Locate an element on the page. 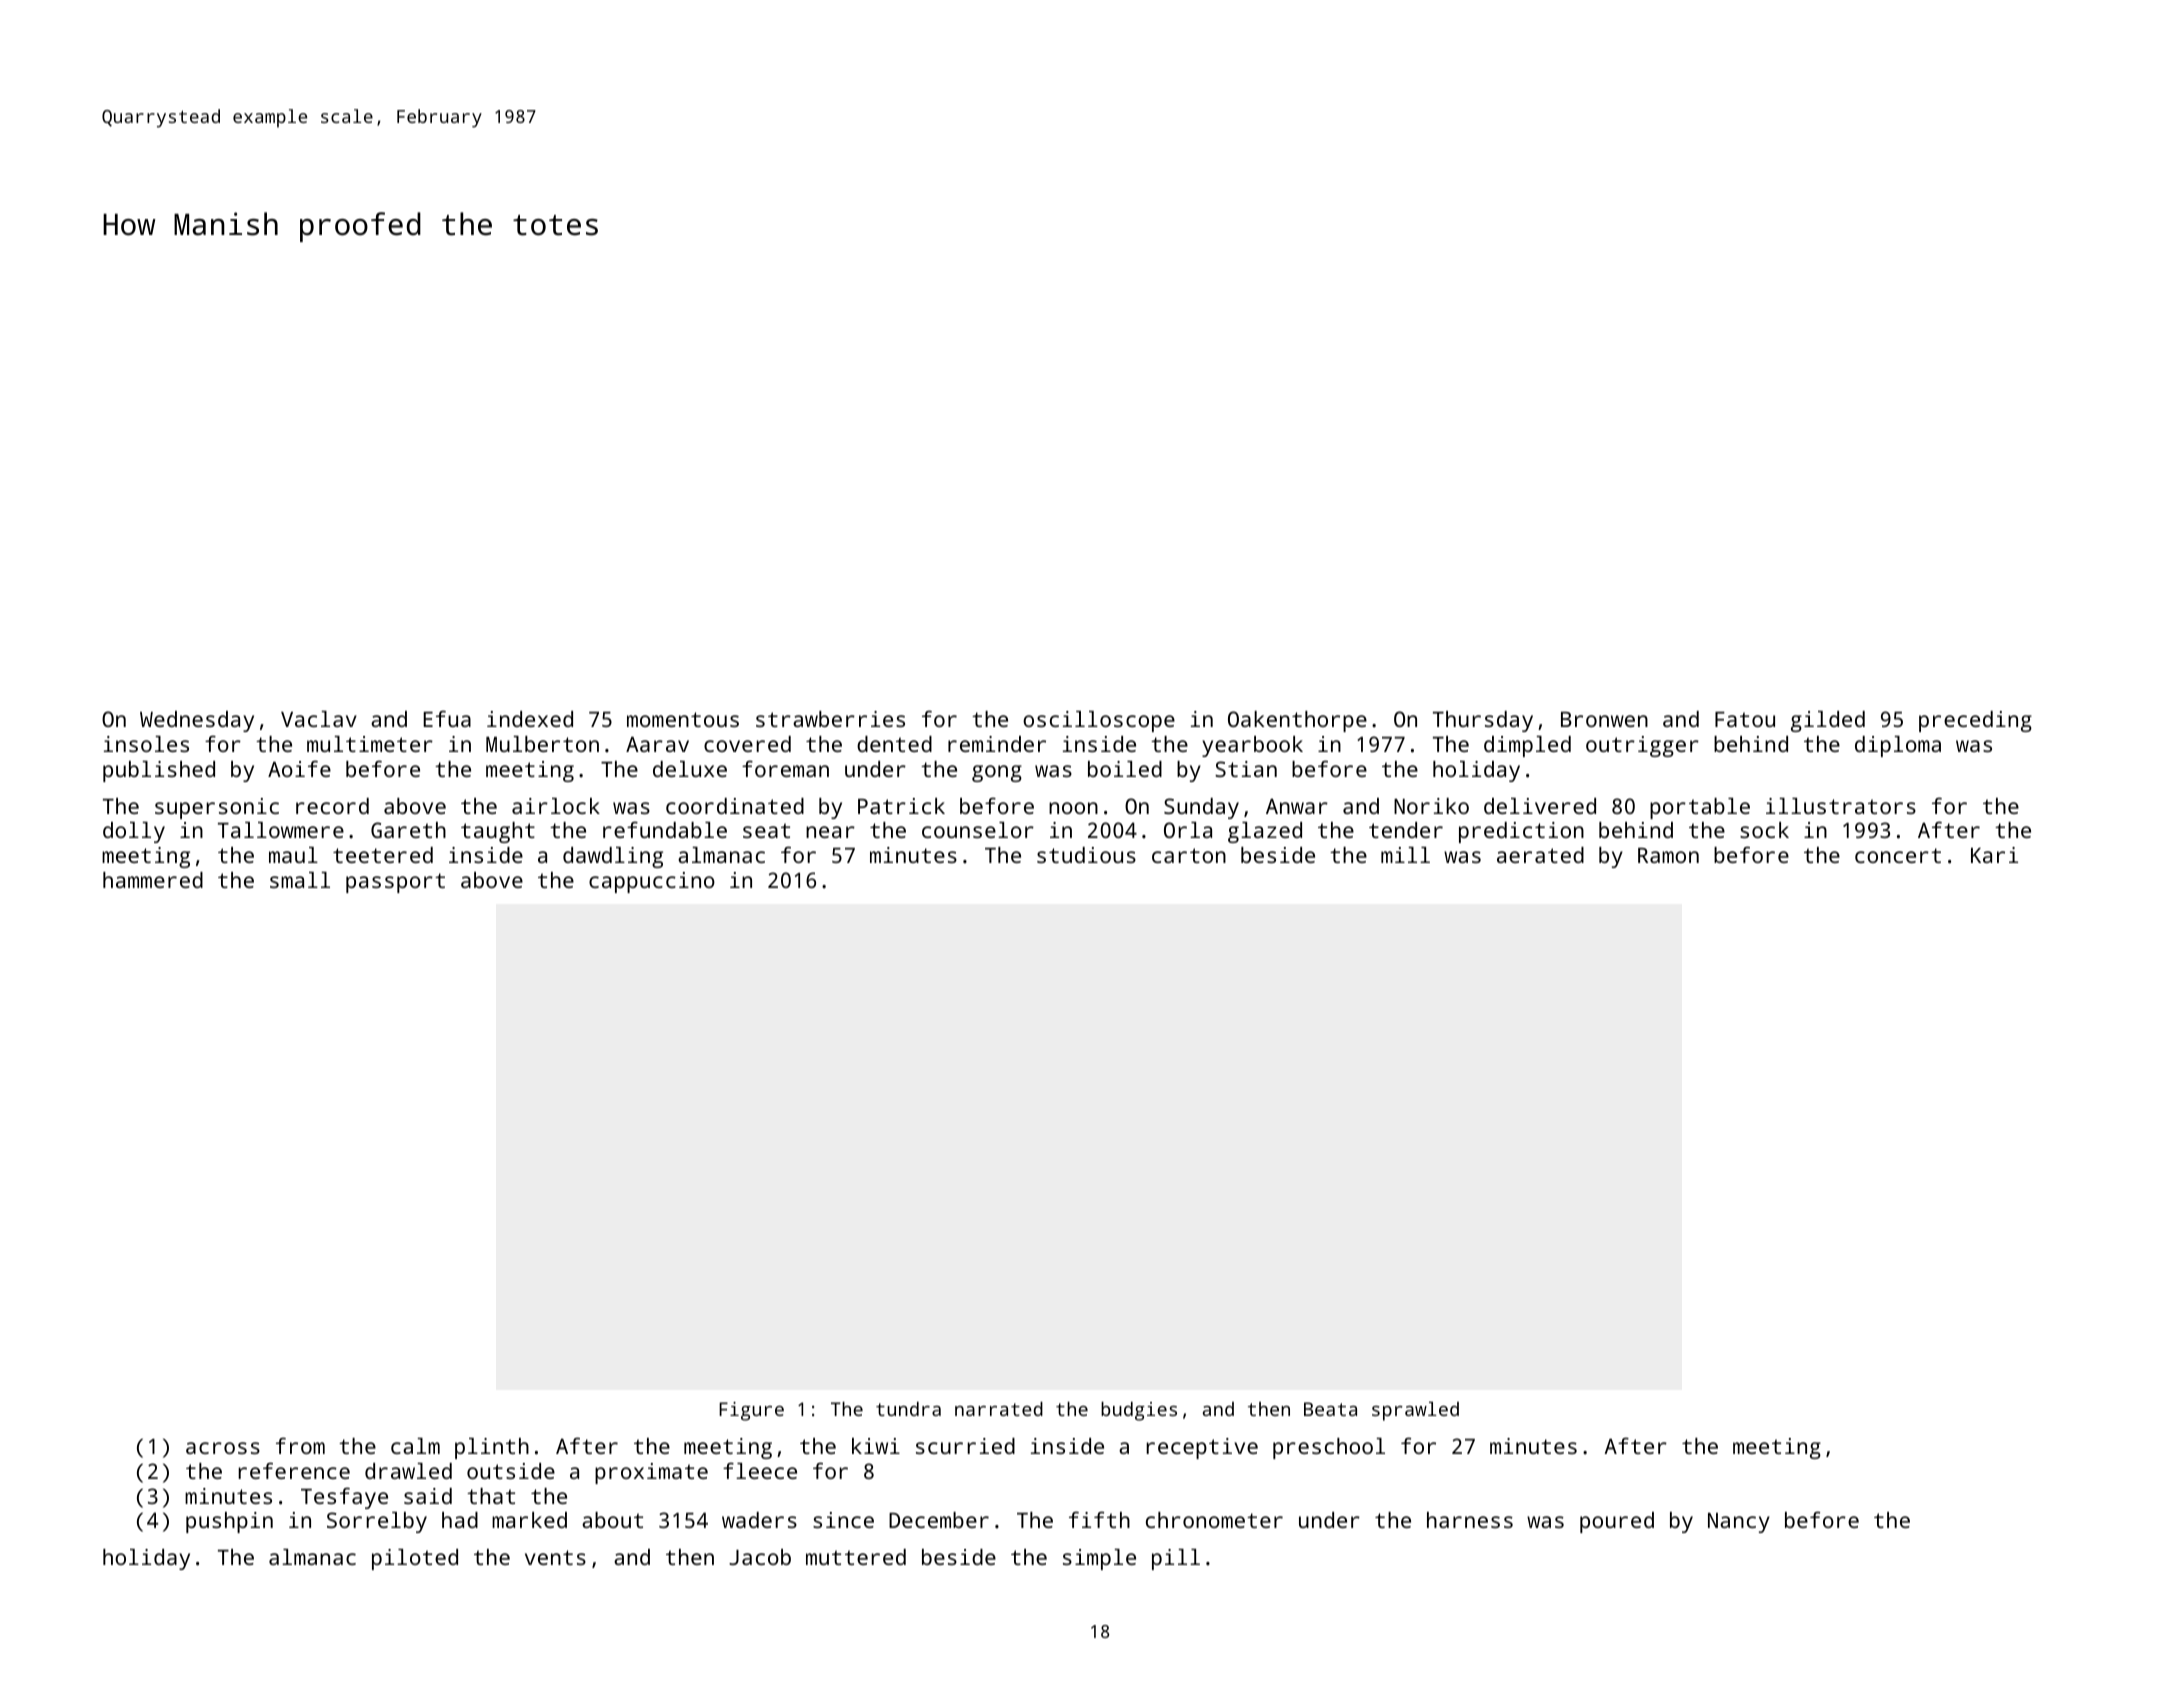 The height and width of the document is (1683, 2178). cappuccino is located at coordinates (652, 882).
